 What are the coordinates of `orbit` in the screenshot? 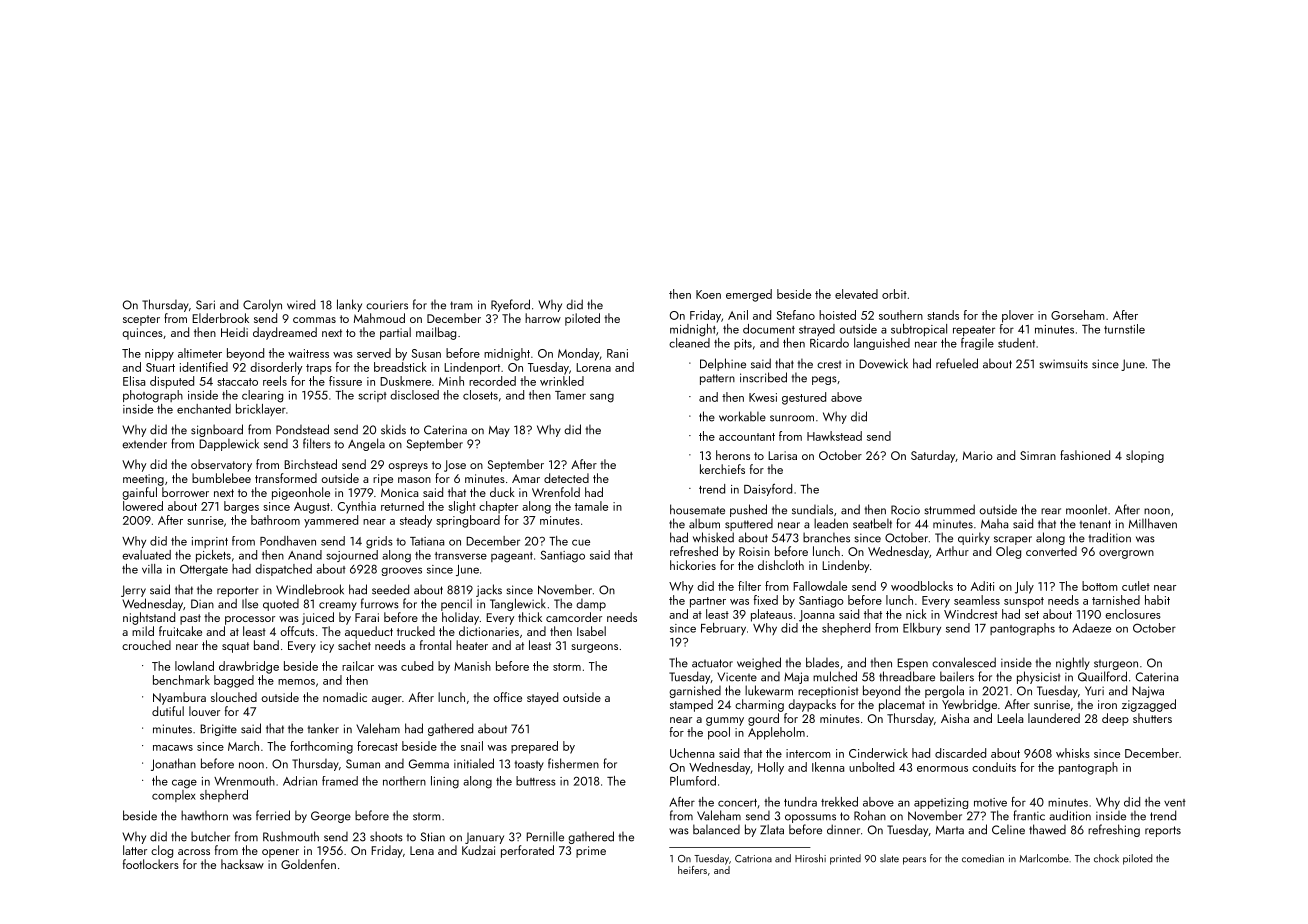 It's located at (894, 294).
